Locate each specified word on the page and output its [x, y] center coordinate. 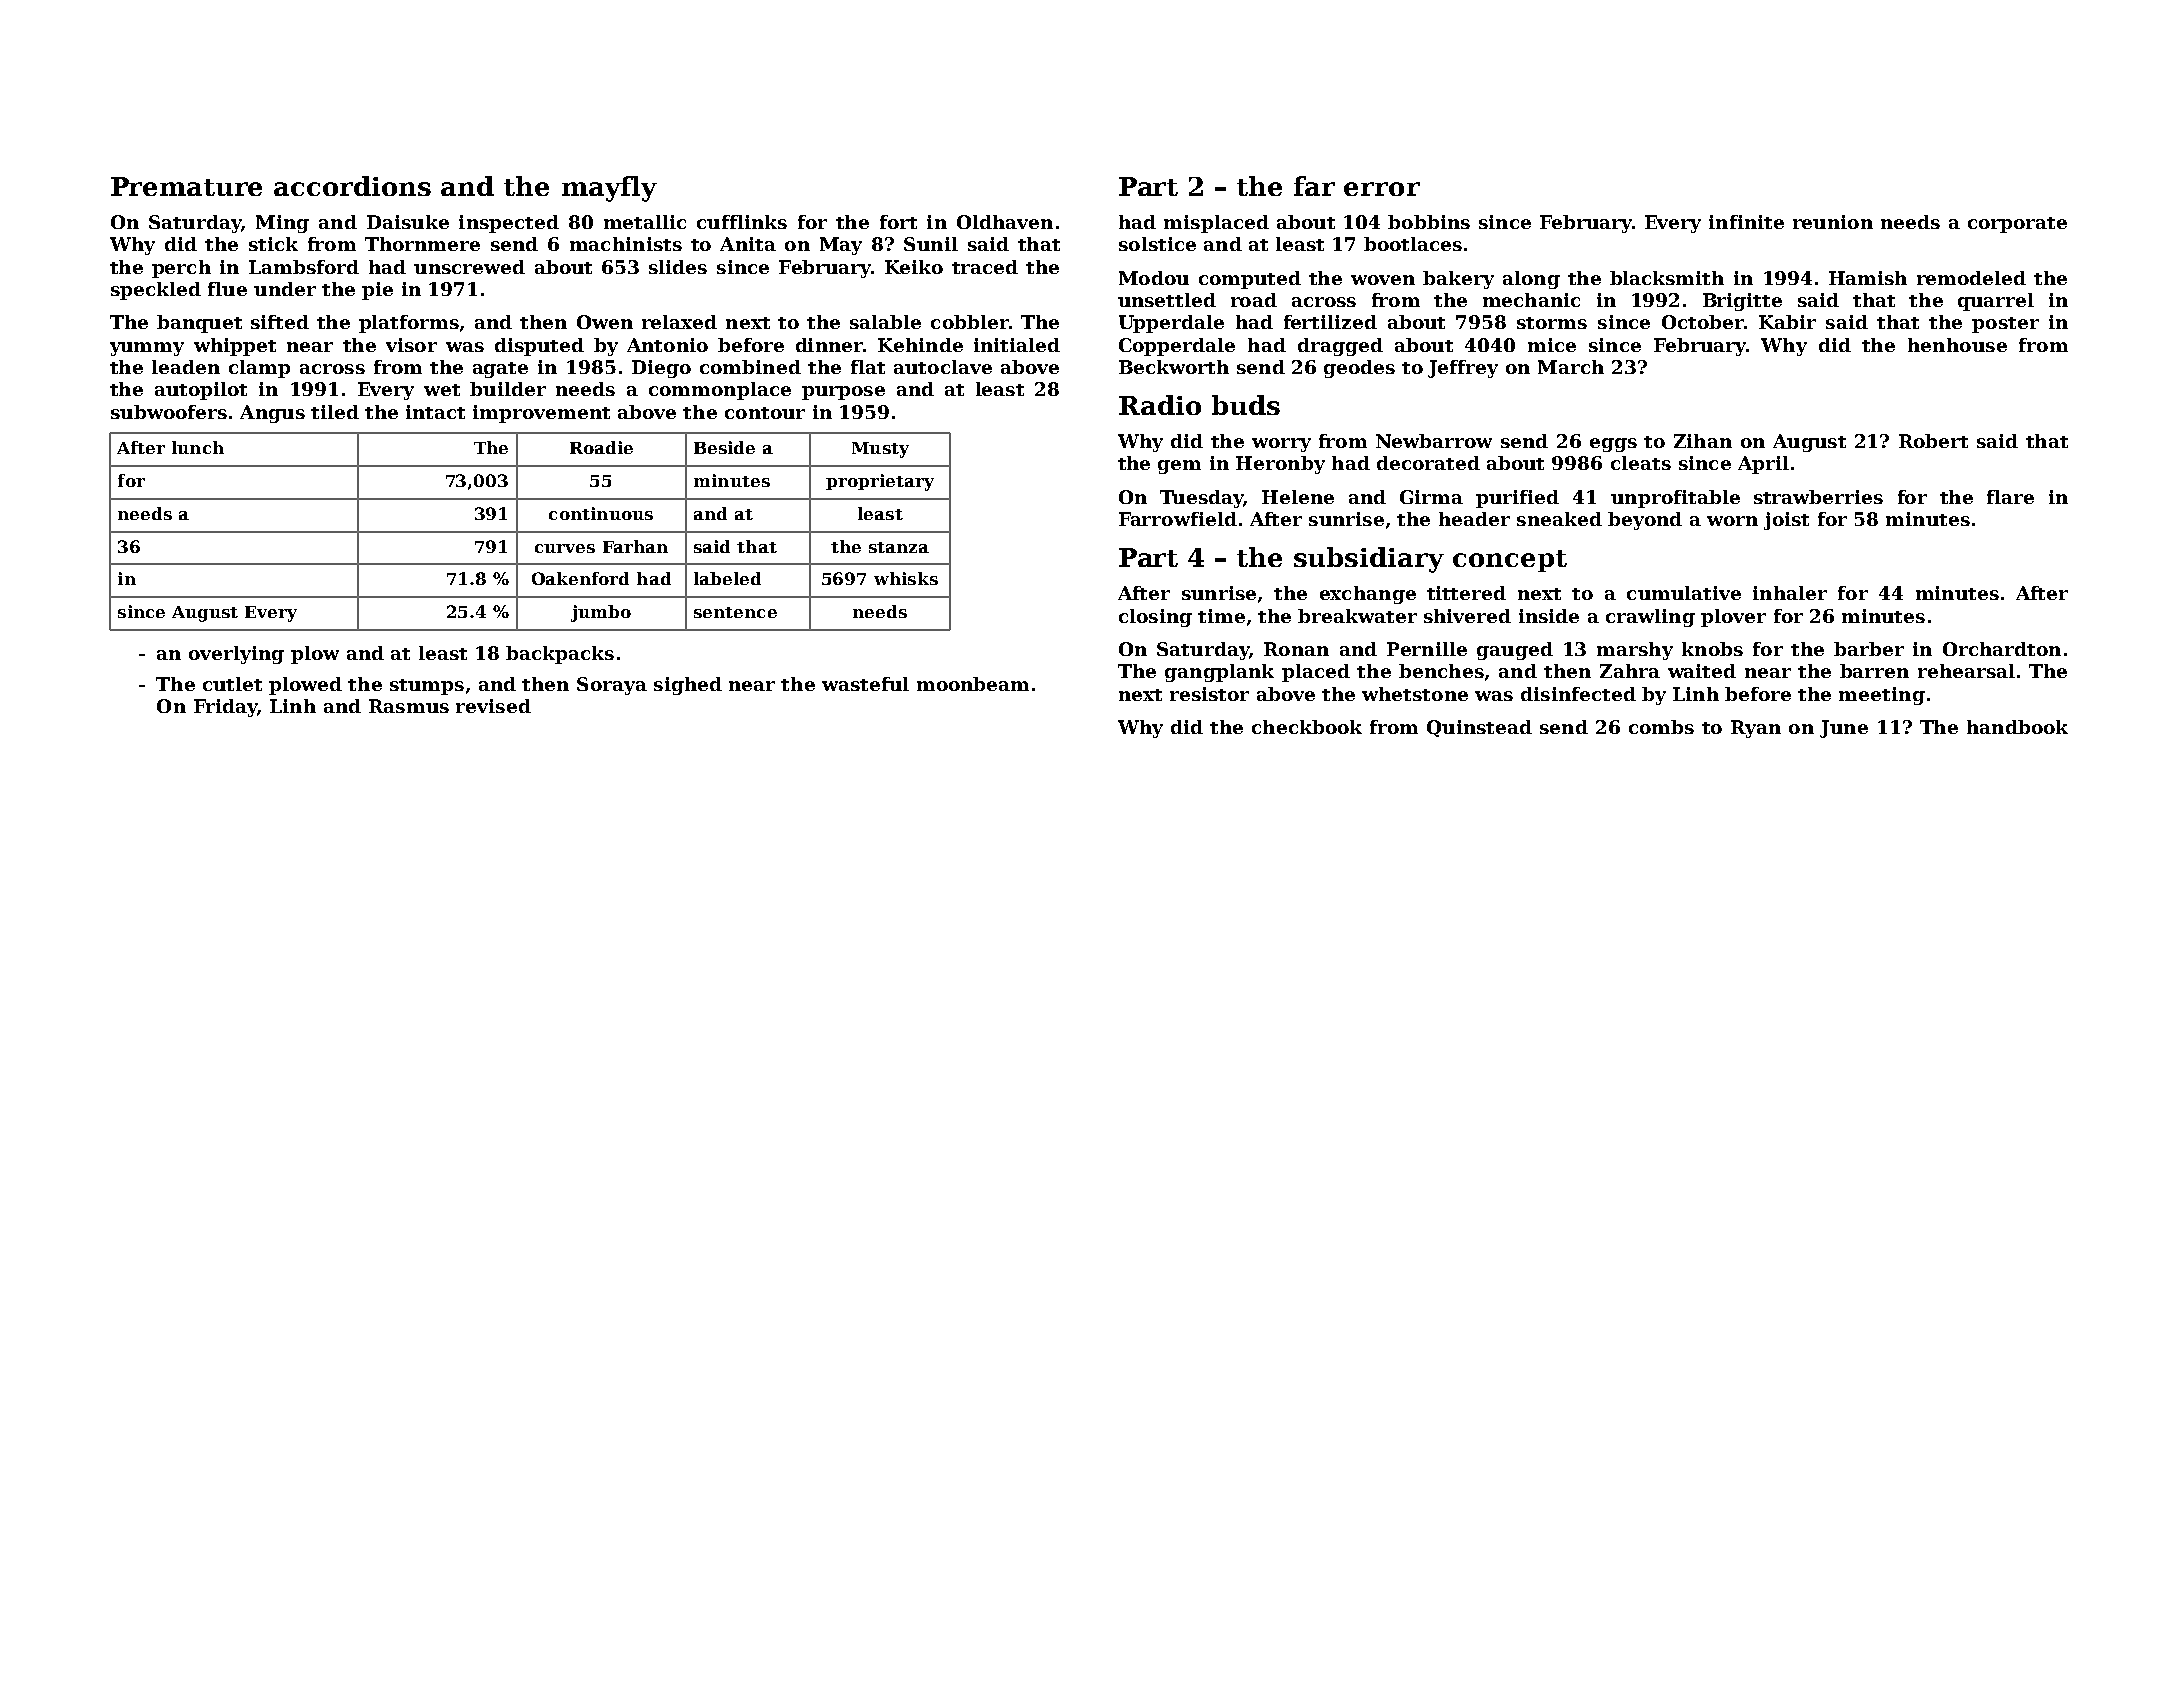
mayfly [609, 189]
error [1382, 189]
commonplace [720, 391]
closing [1155, 618]
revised [493, 706]
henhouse [1957, 345]
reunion [1833, 222]
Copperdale [1177, 347]
